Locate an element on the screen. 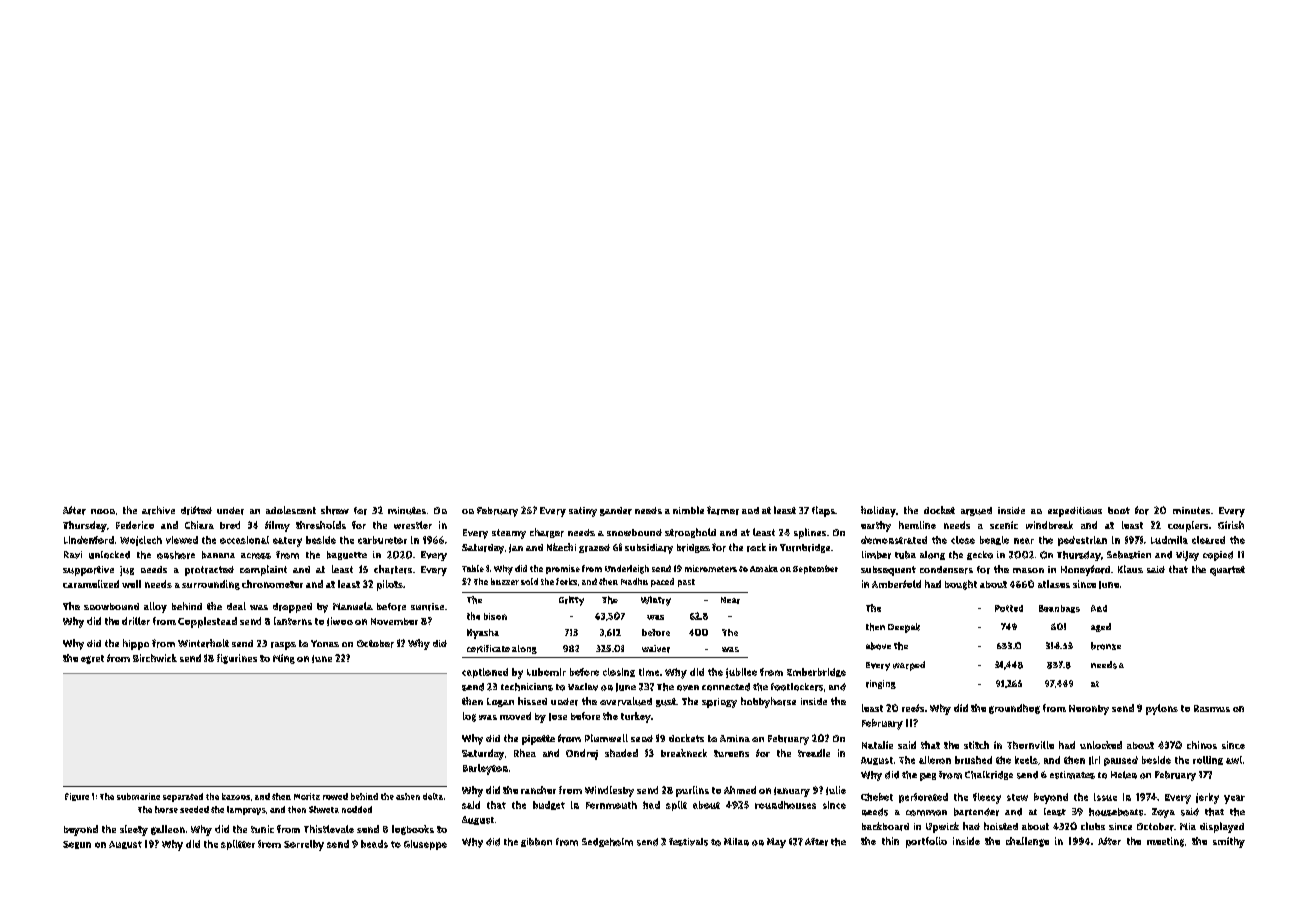 The width and height of the screenshot is (1308, 924). Sedgeholm is located at coordinates (607, 842).
